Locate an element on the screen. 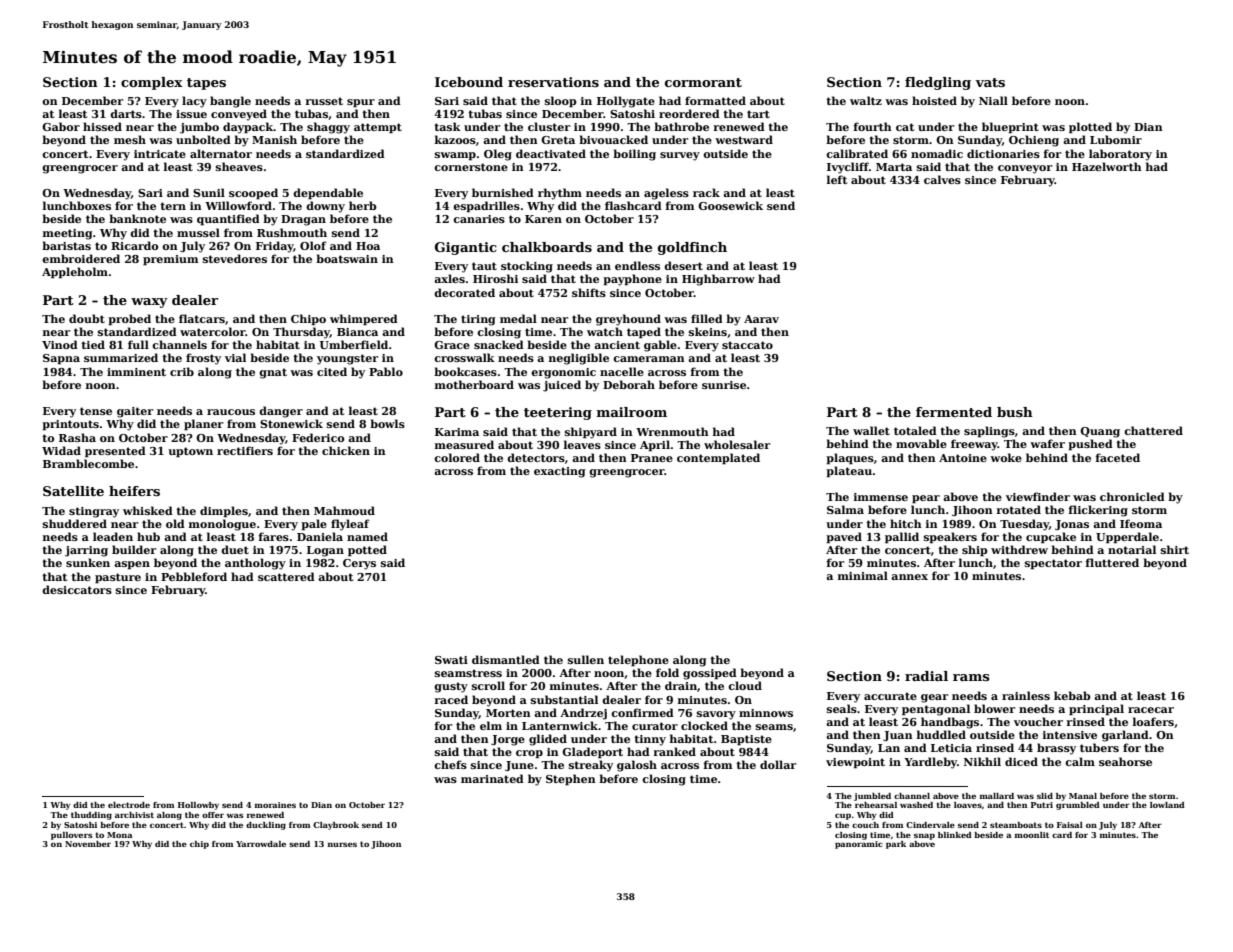 This screenshot has width=1233, height=952. Appleholm is located at coordinates (75, 273).
